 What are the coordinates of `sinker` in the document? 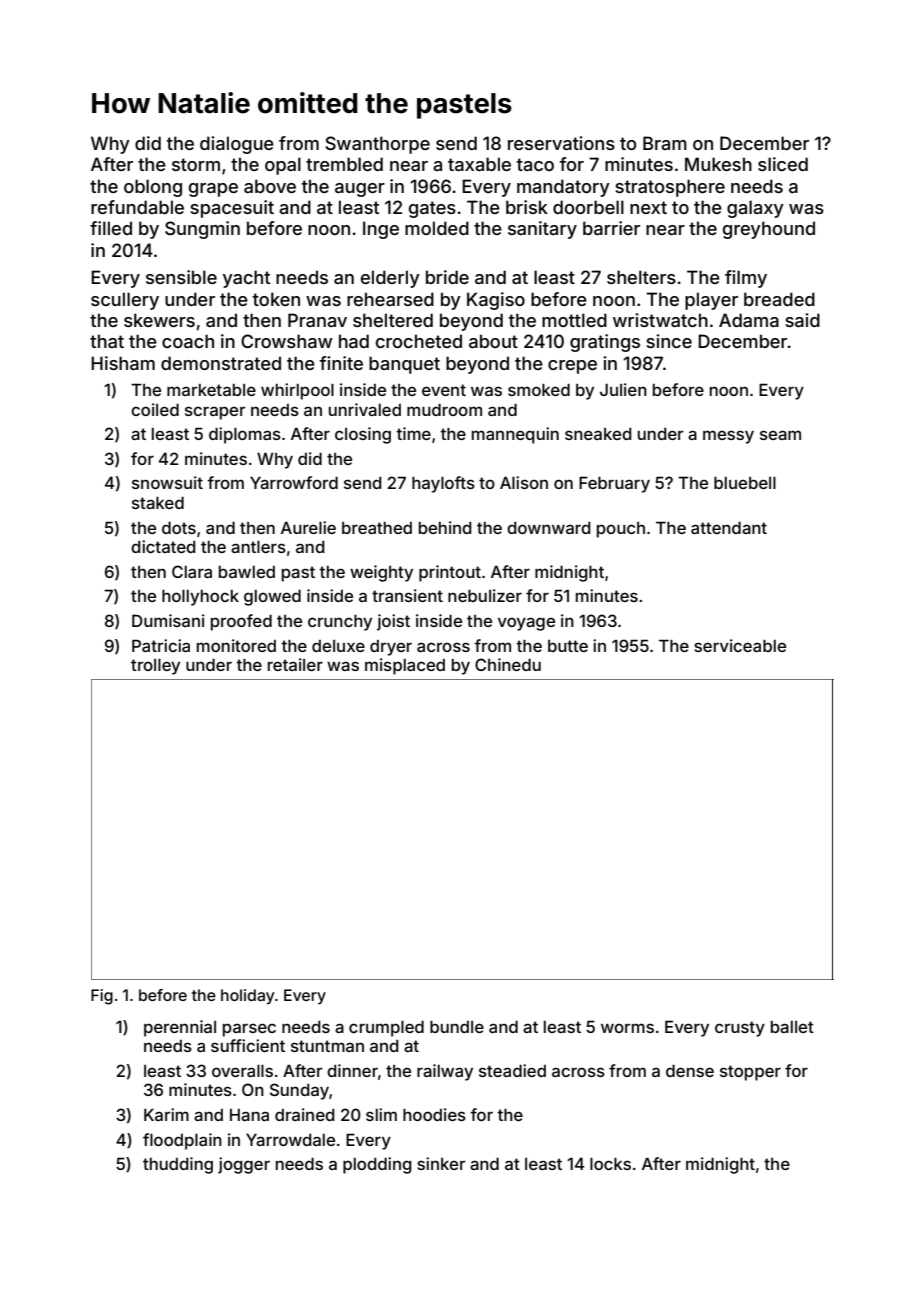 It's located at (441, 1163).
